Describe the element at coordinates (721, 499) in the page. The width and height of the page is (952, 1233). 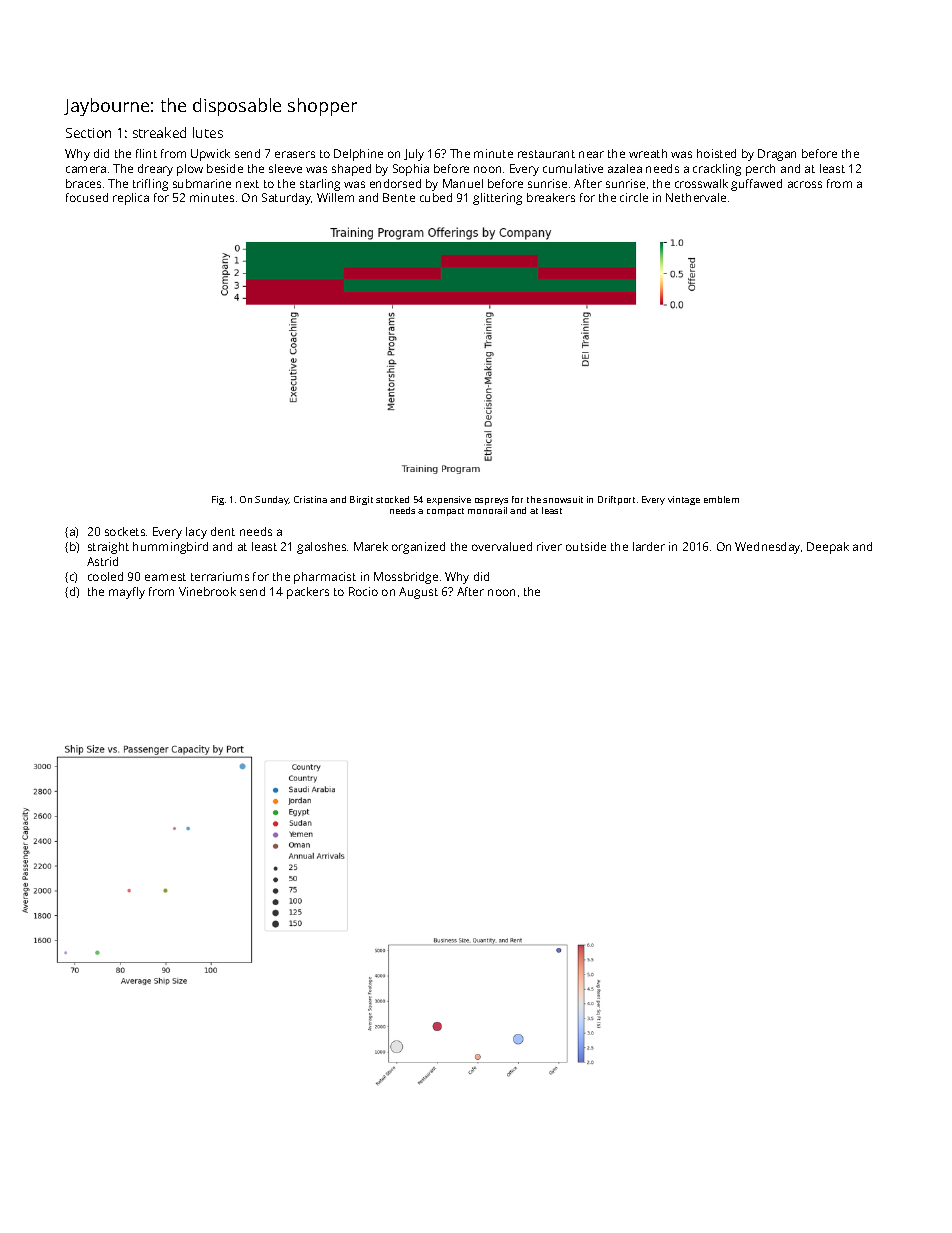
I see `emblem` at that location.
